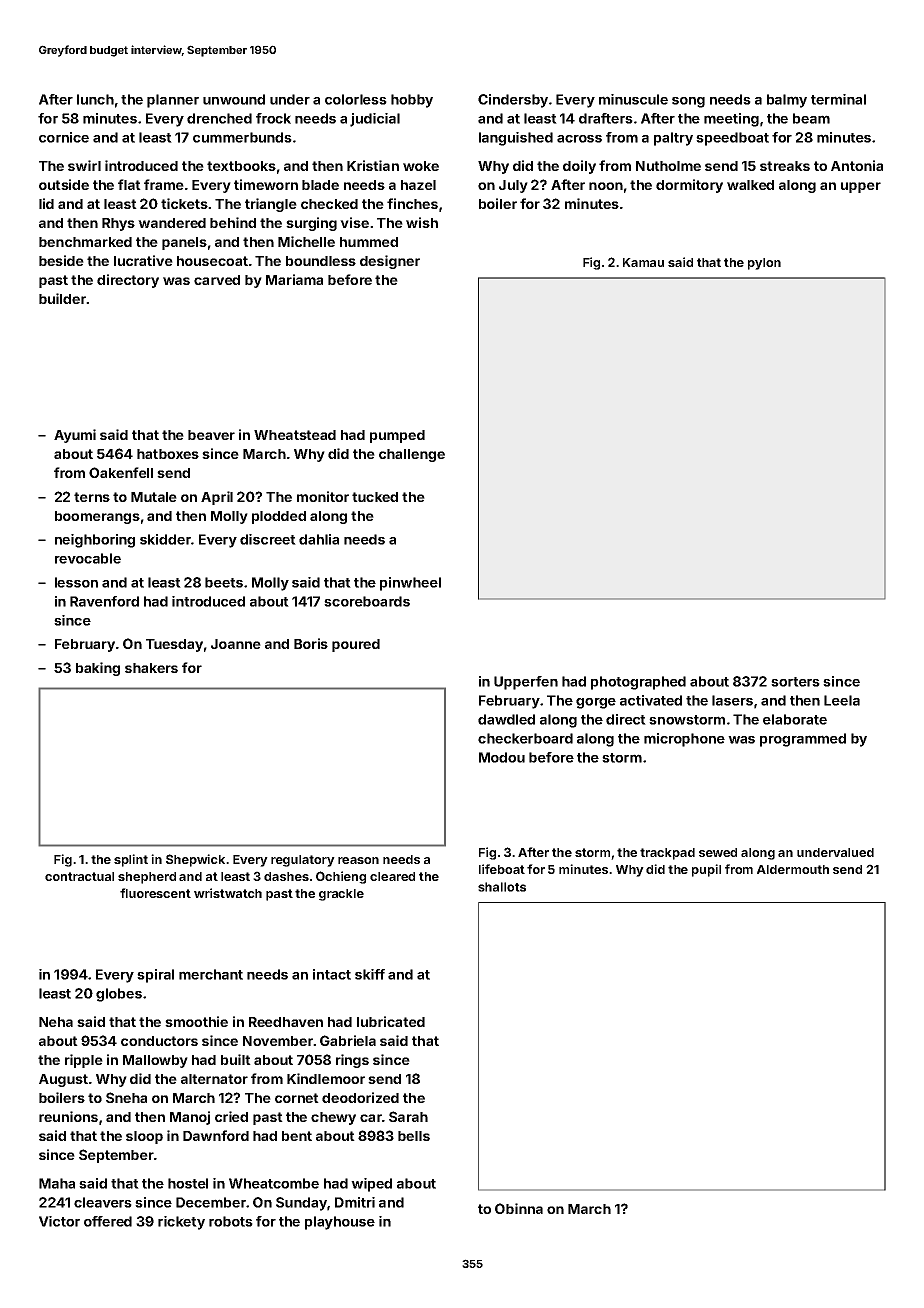  What do you see at coordinates (224, 582) in the document?
I see `beets` at bounding box center [224, 582].
